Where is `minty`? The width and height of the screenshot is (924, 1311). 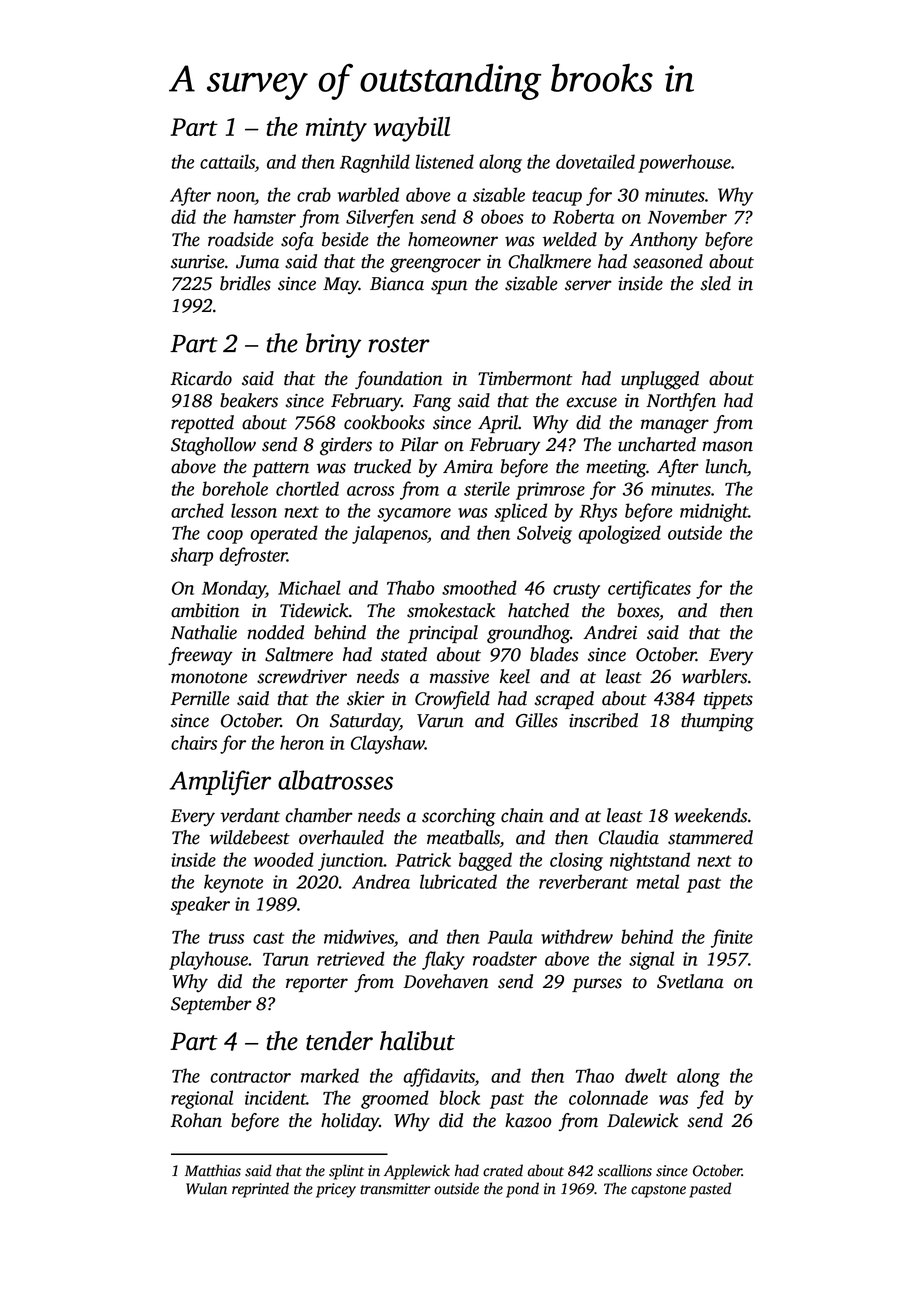
minty is located at coordinates (336, 130).
